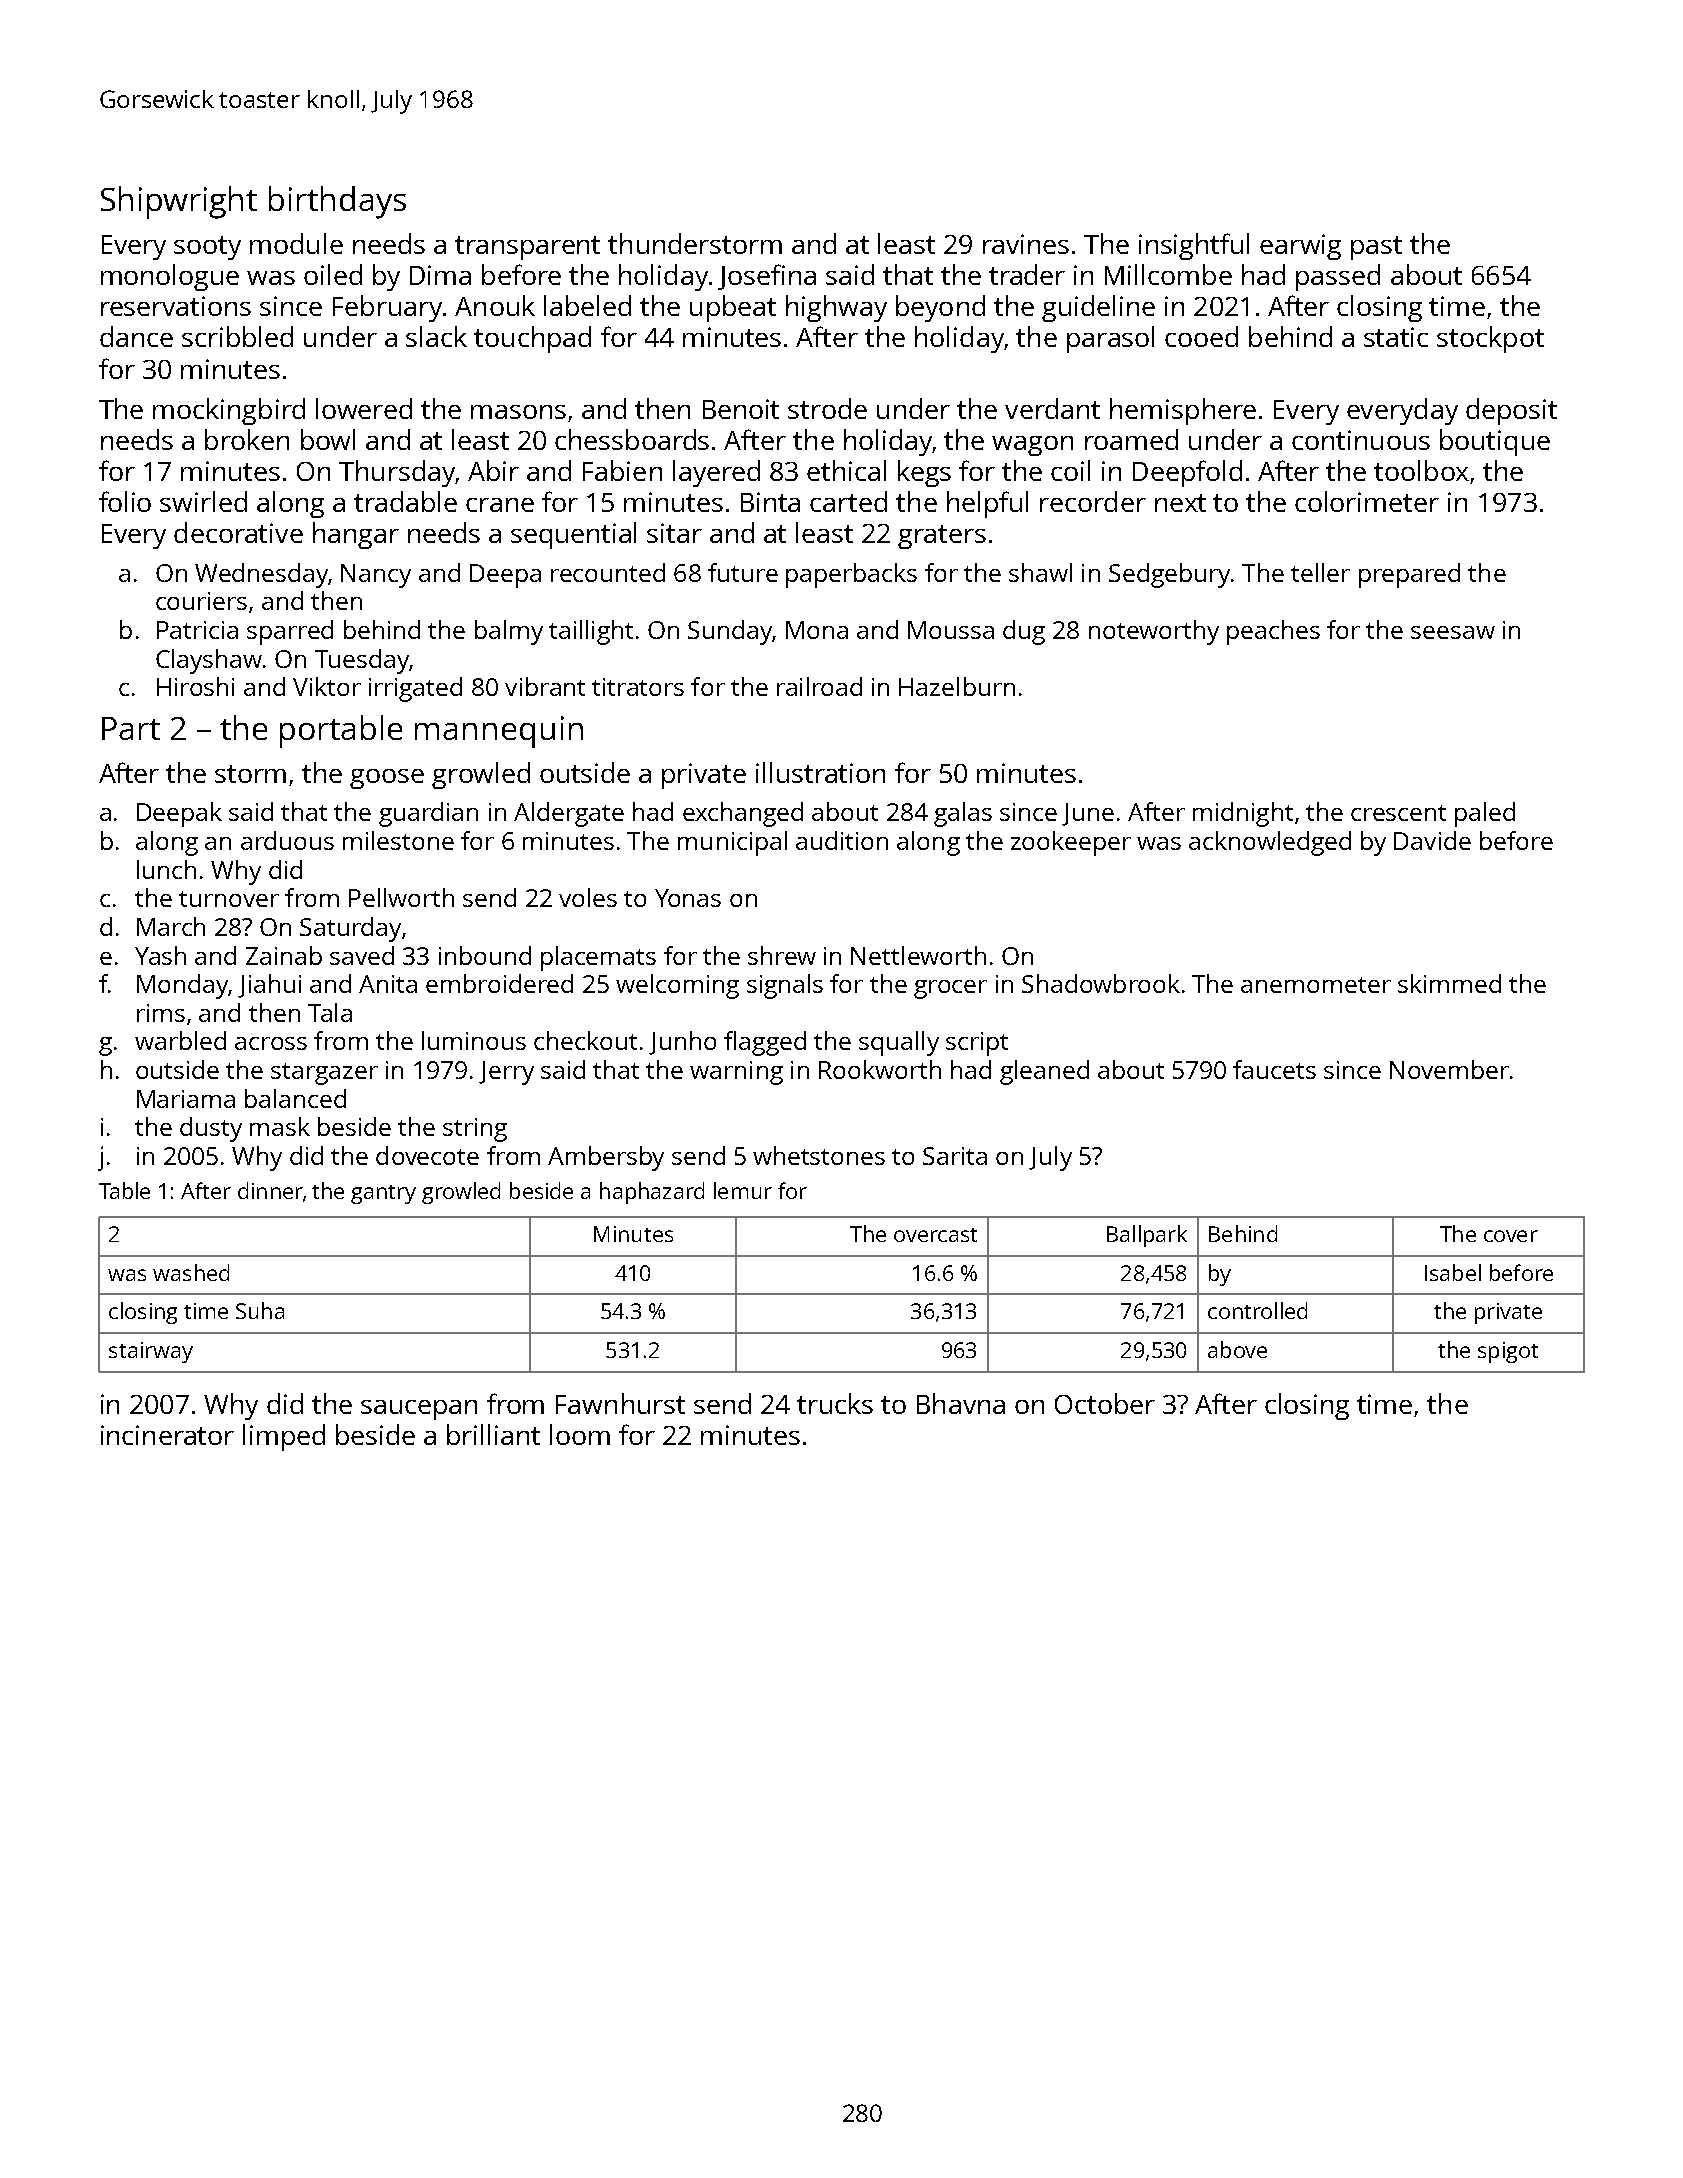 Image resolution: width=1683 pixels, height=2178 pixels. I want to click on June, so click(1088, 814).
